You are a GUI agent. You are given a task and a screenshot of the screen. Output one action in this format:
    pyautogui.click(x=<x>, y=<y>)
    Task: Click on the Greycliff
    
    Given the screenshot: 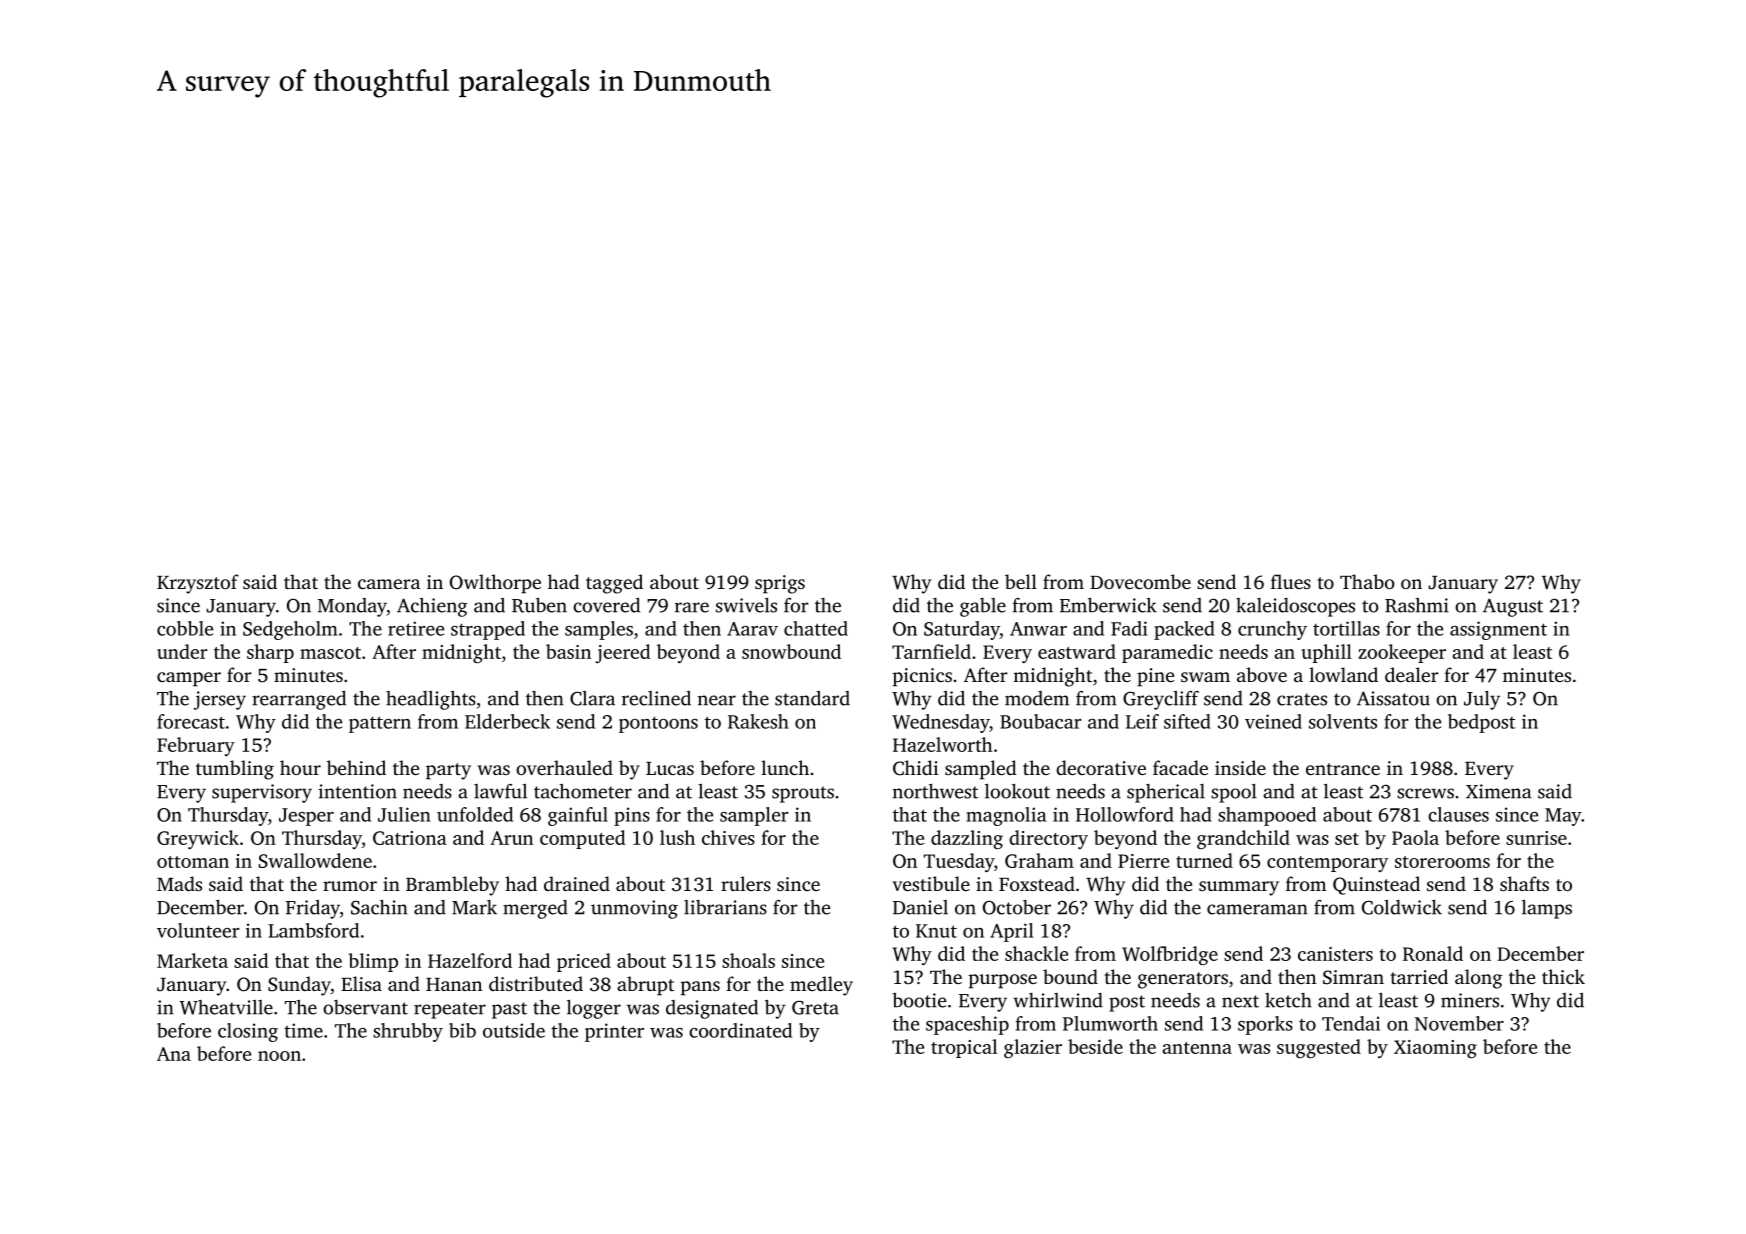 What is the action you would take?
    pyautogui.click(x=1161, y=700)
